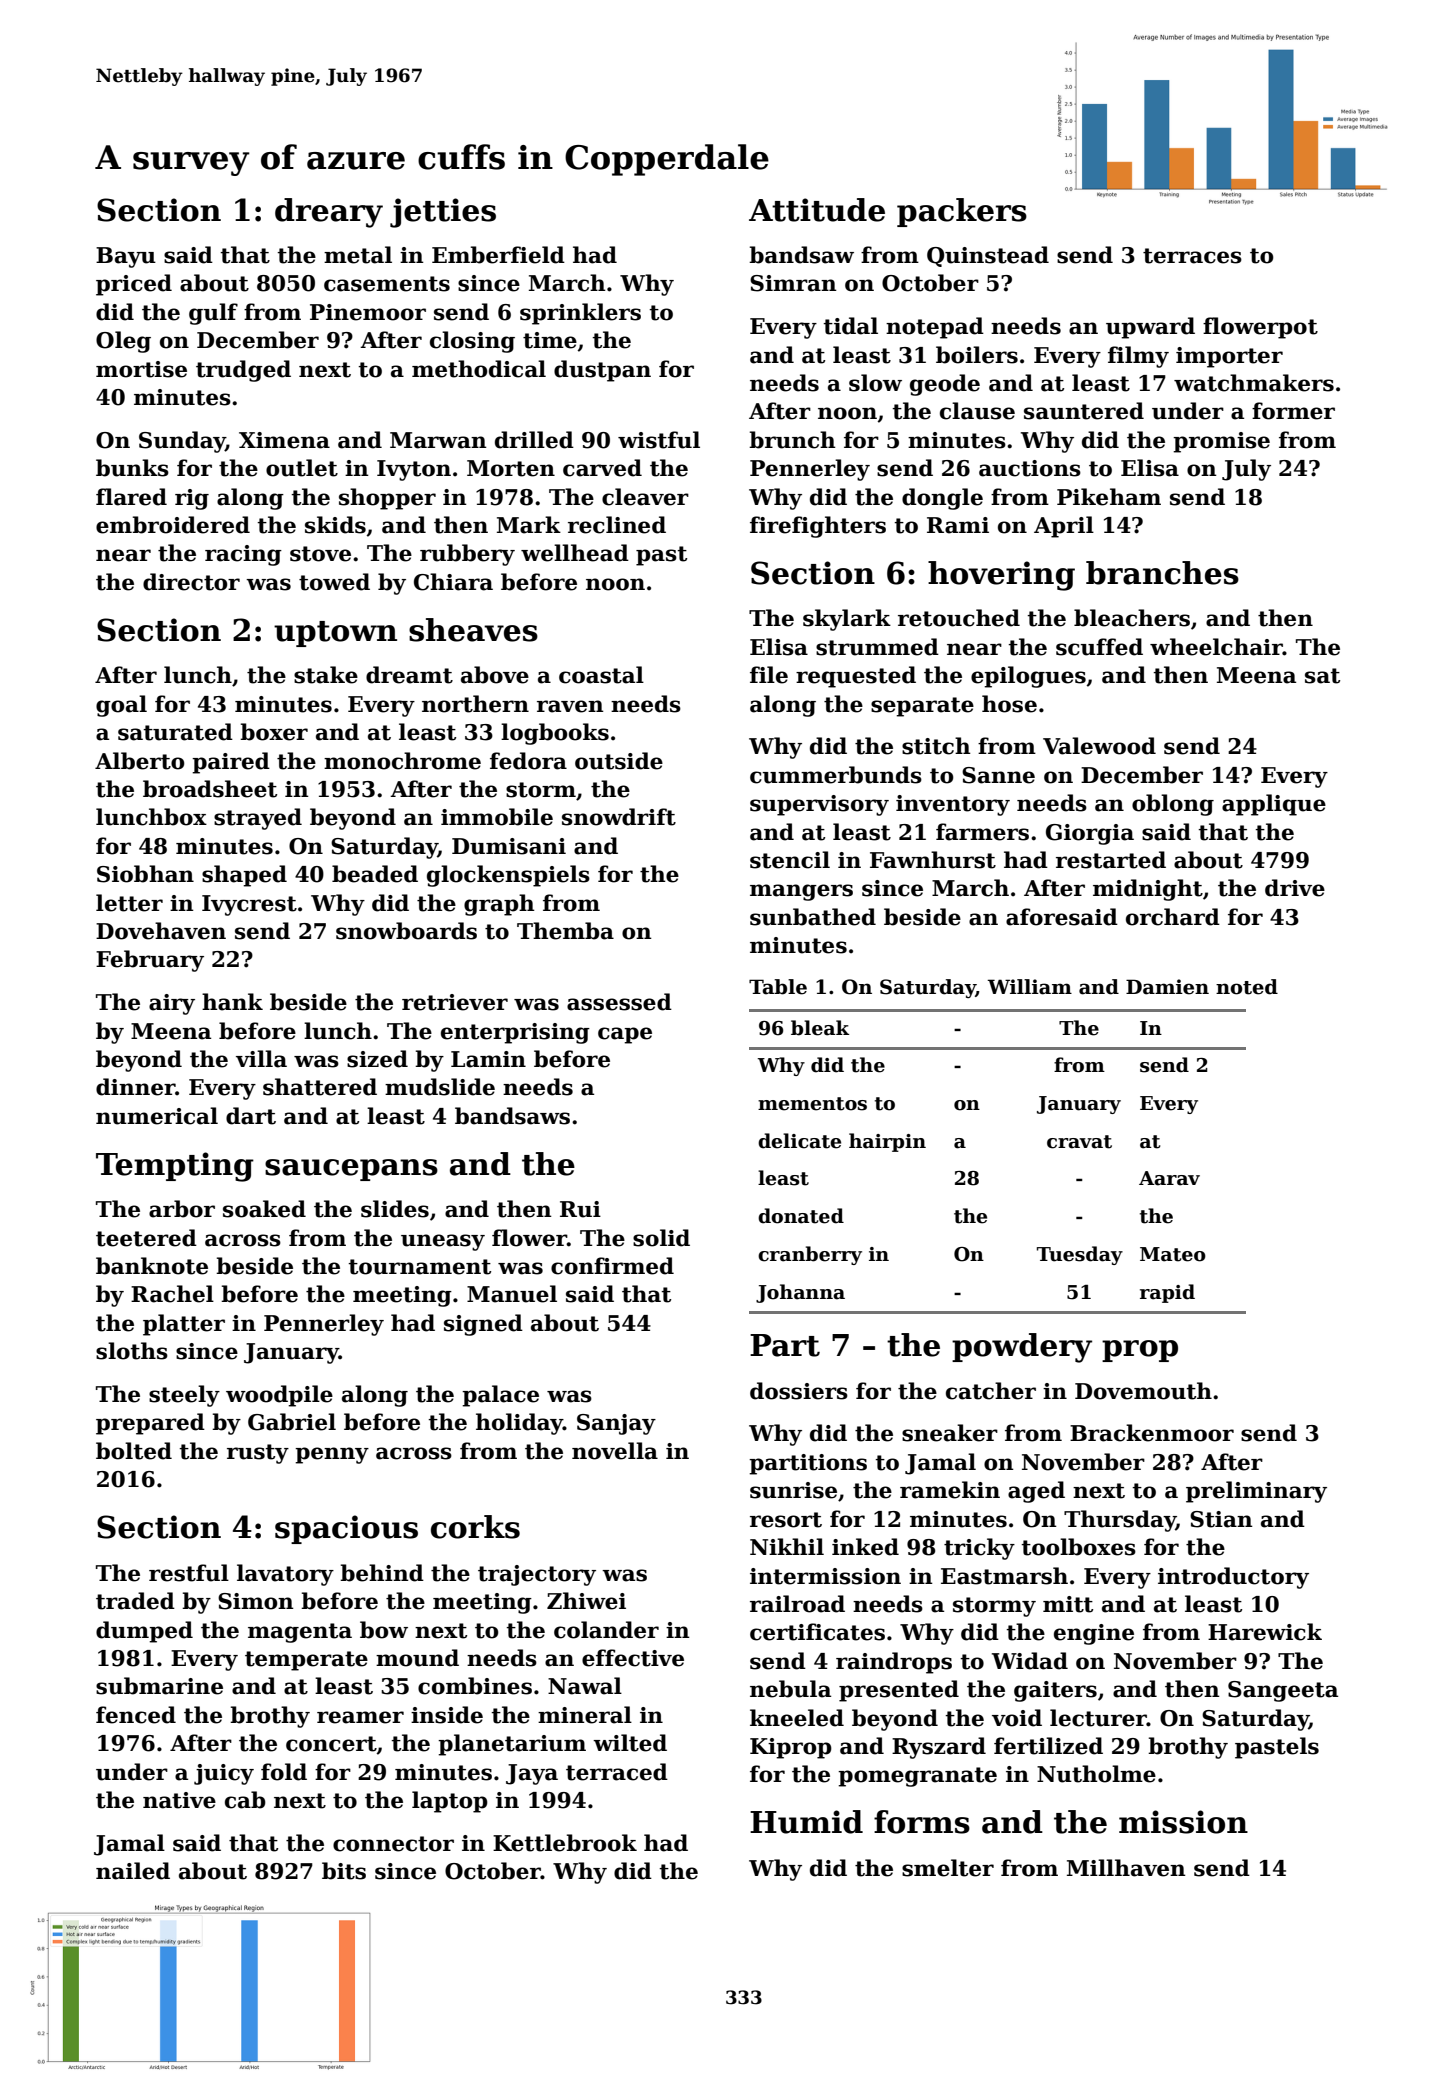 The width and height of the screenshot is (1450, 2100). What do you see at coordinates (1216, 647) in the screenshot?
I see `wheelchair` at bounding box center [1216, 647].
